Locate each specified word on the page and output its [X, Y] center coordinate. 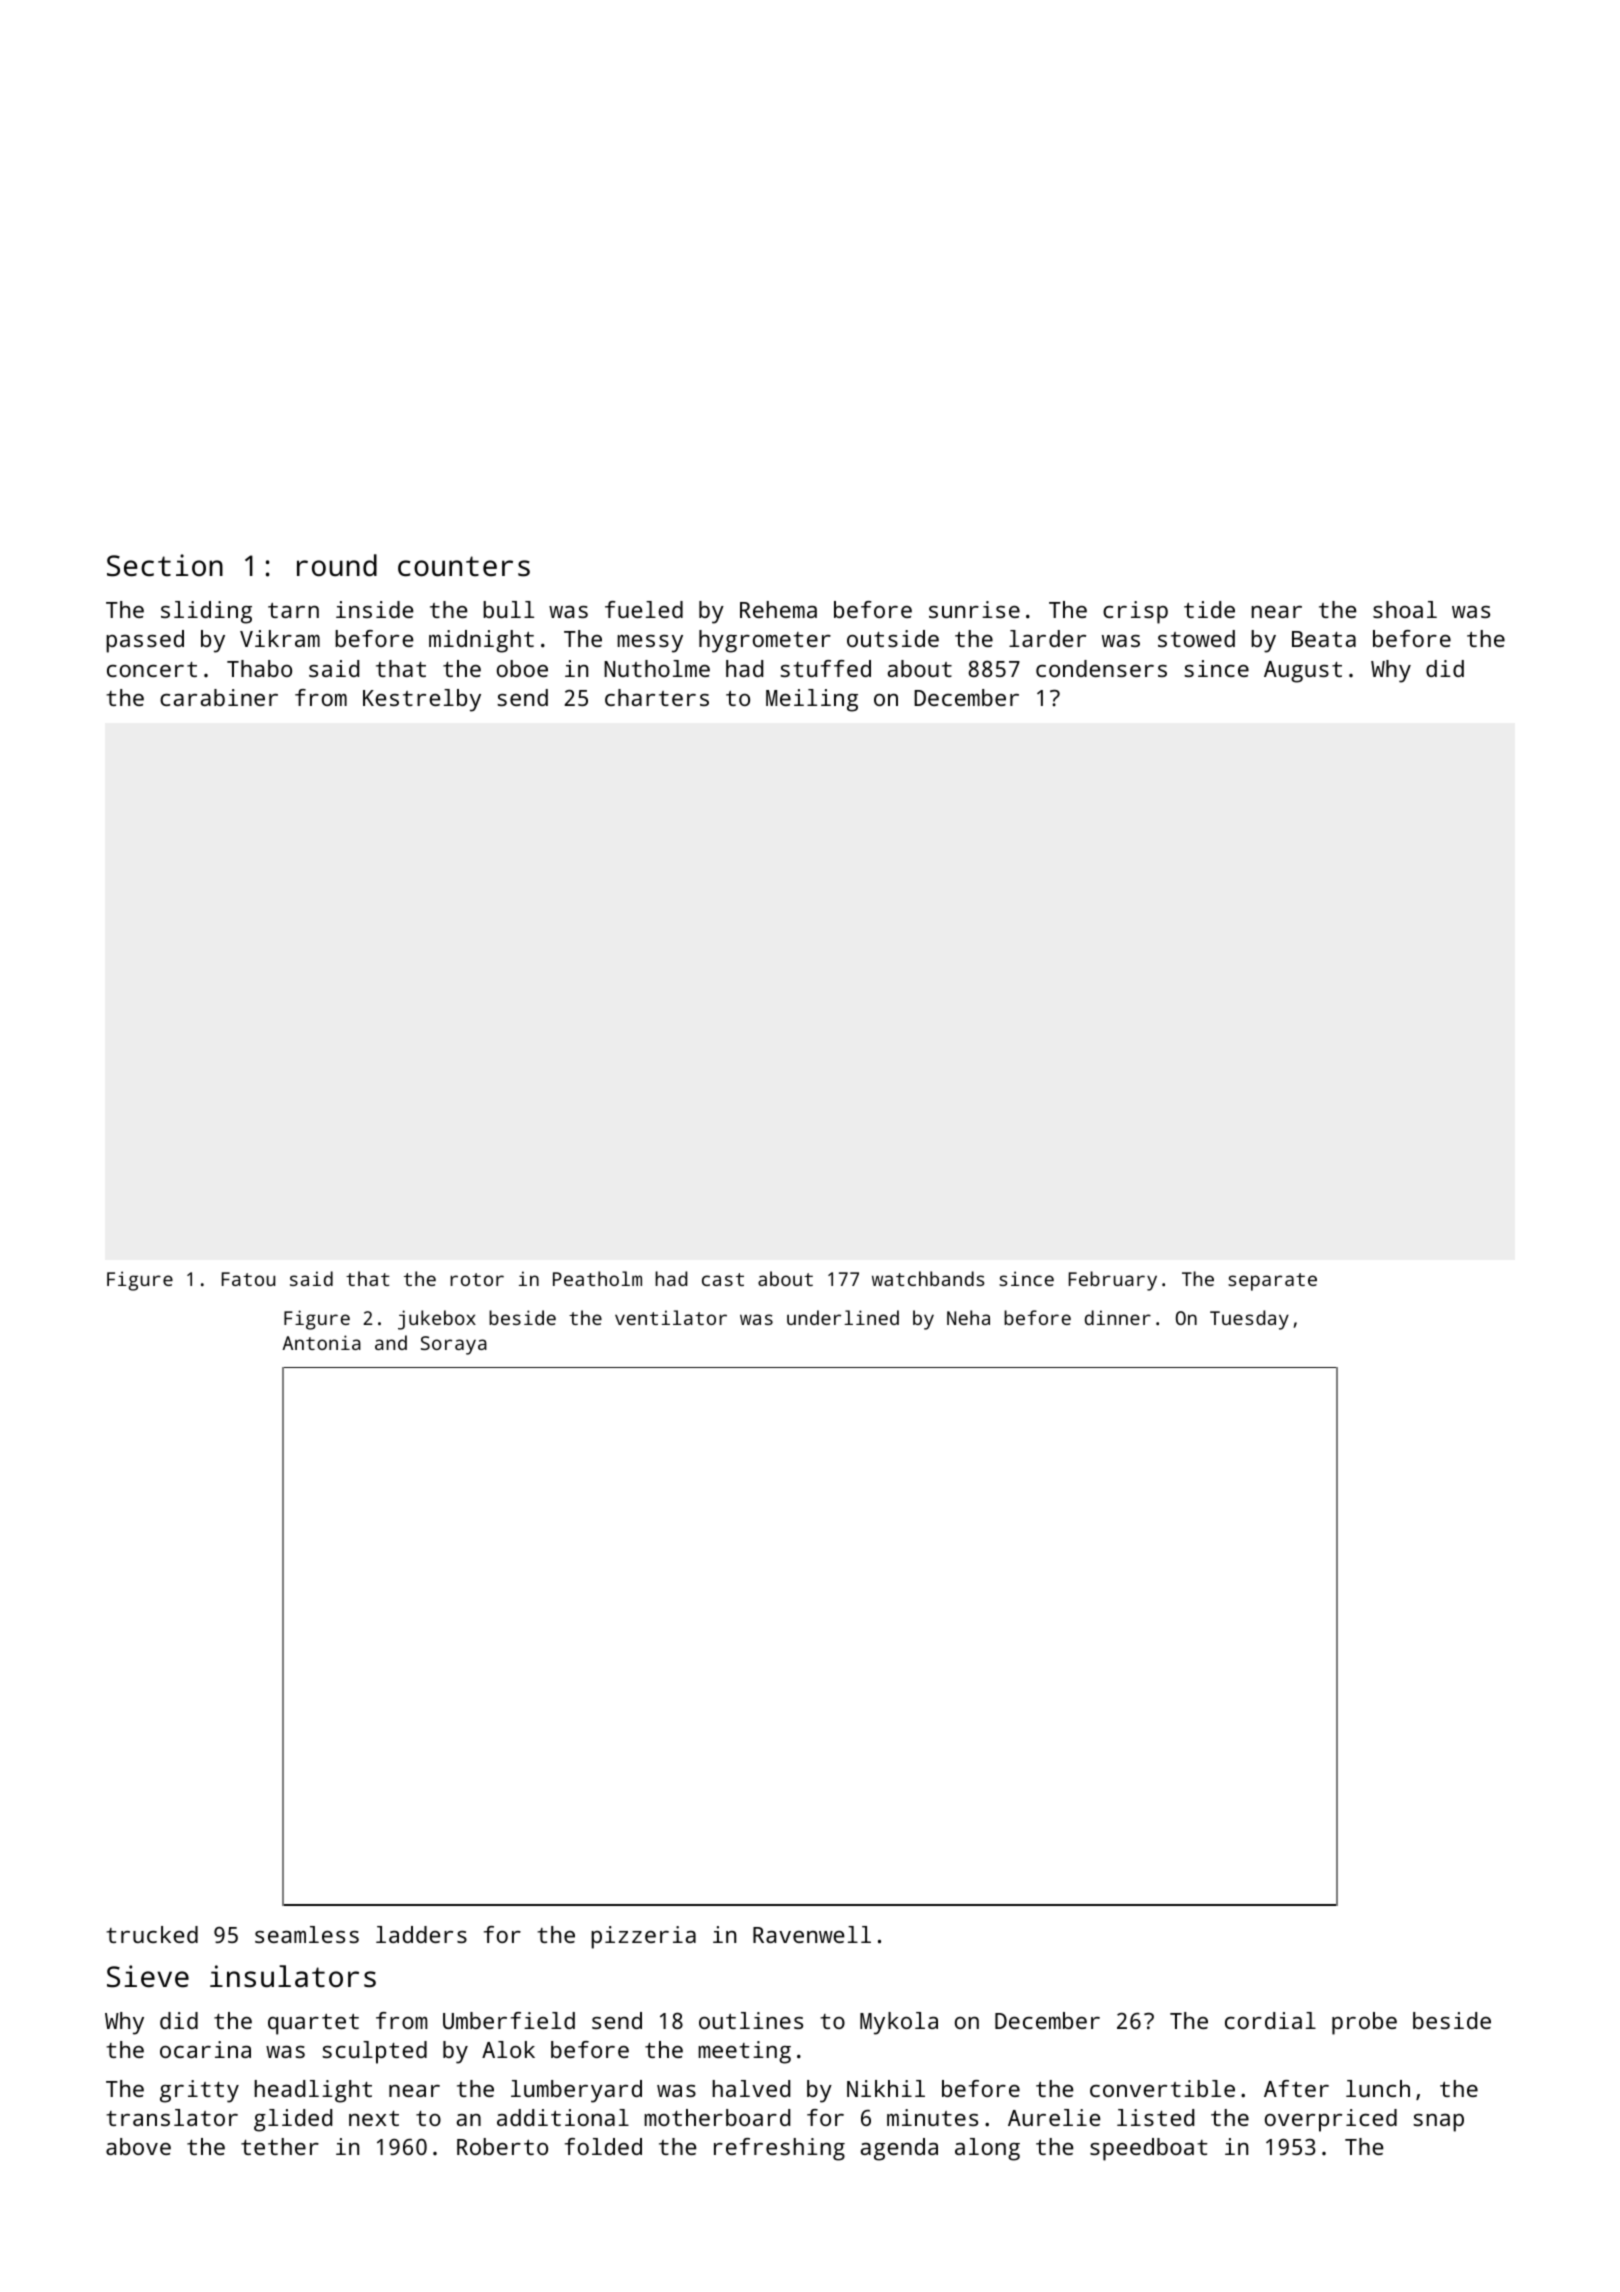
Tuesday [1249, 1320]
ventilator [671, 1317]
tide [1209, 609]
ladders [421, 1934]
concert [152, 669]
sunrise [974, 609]
